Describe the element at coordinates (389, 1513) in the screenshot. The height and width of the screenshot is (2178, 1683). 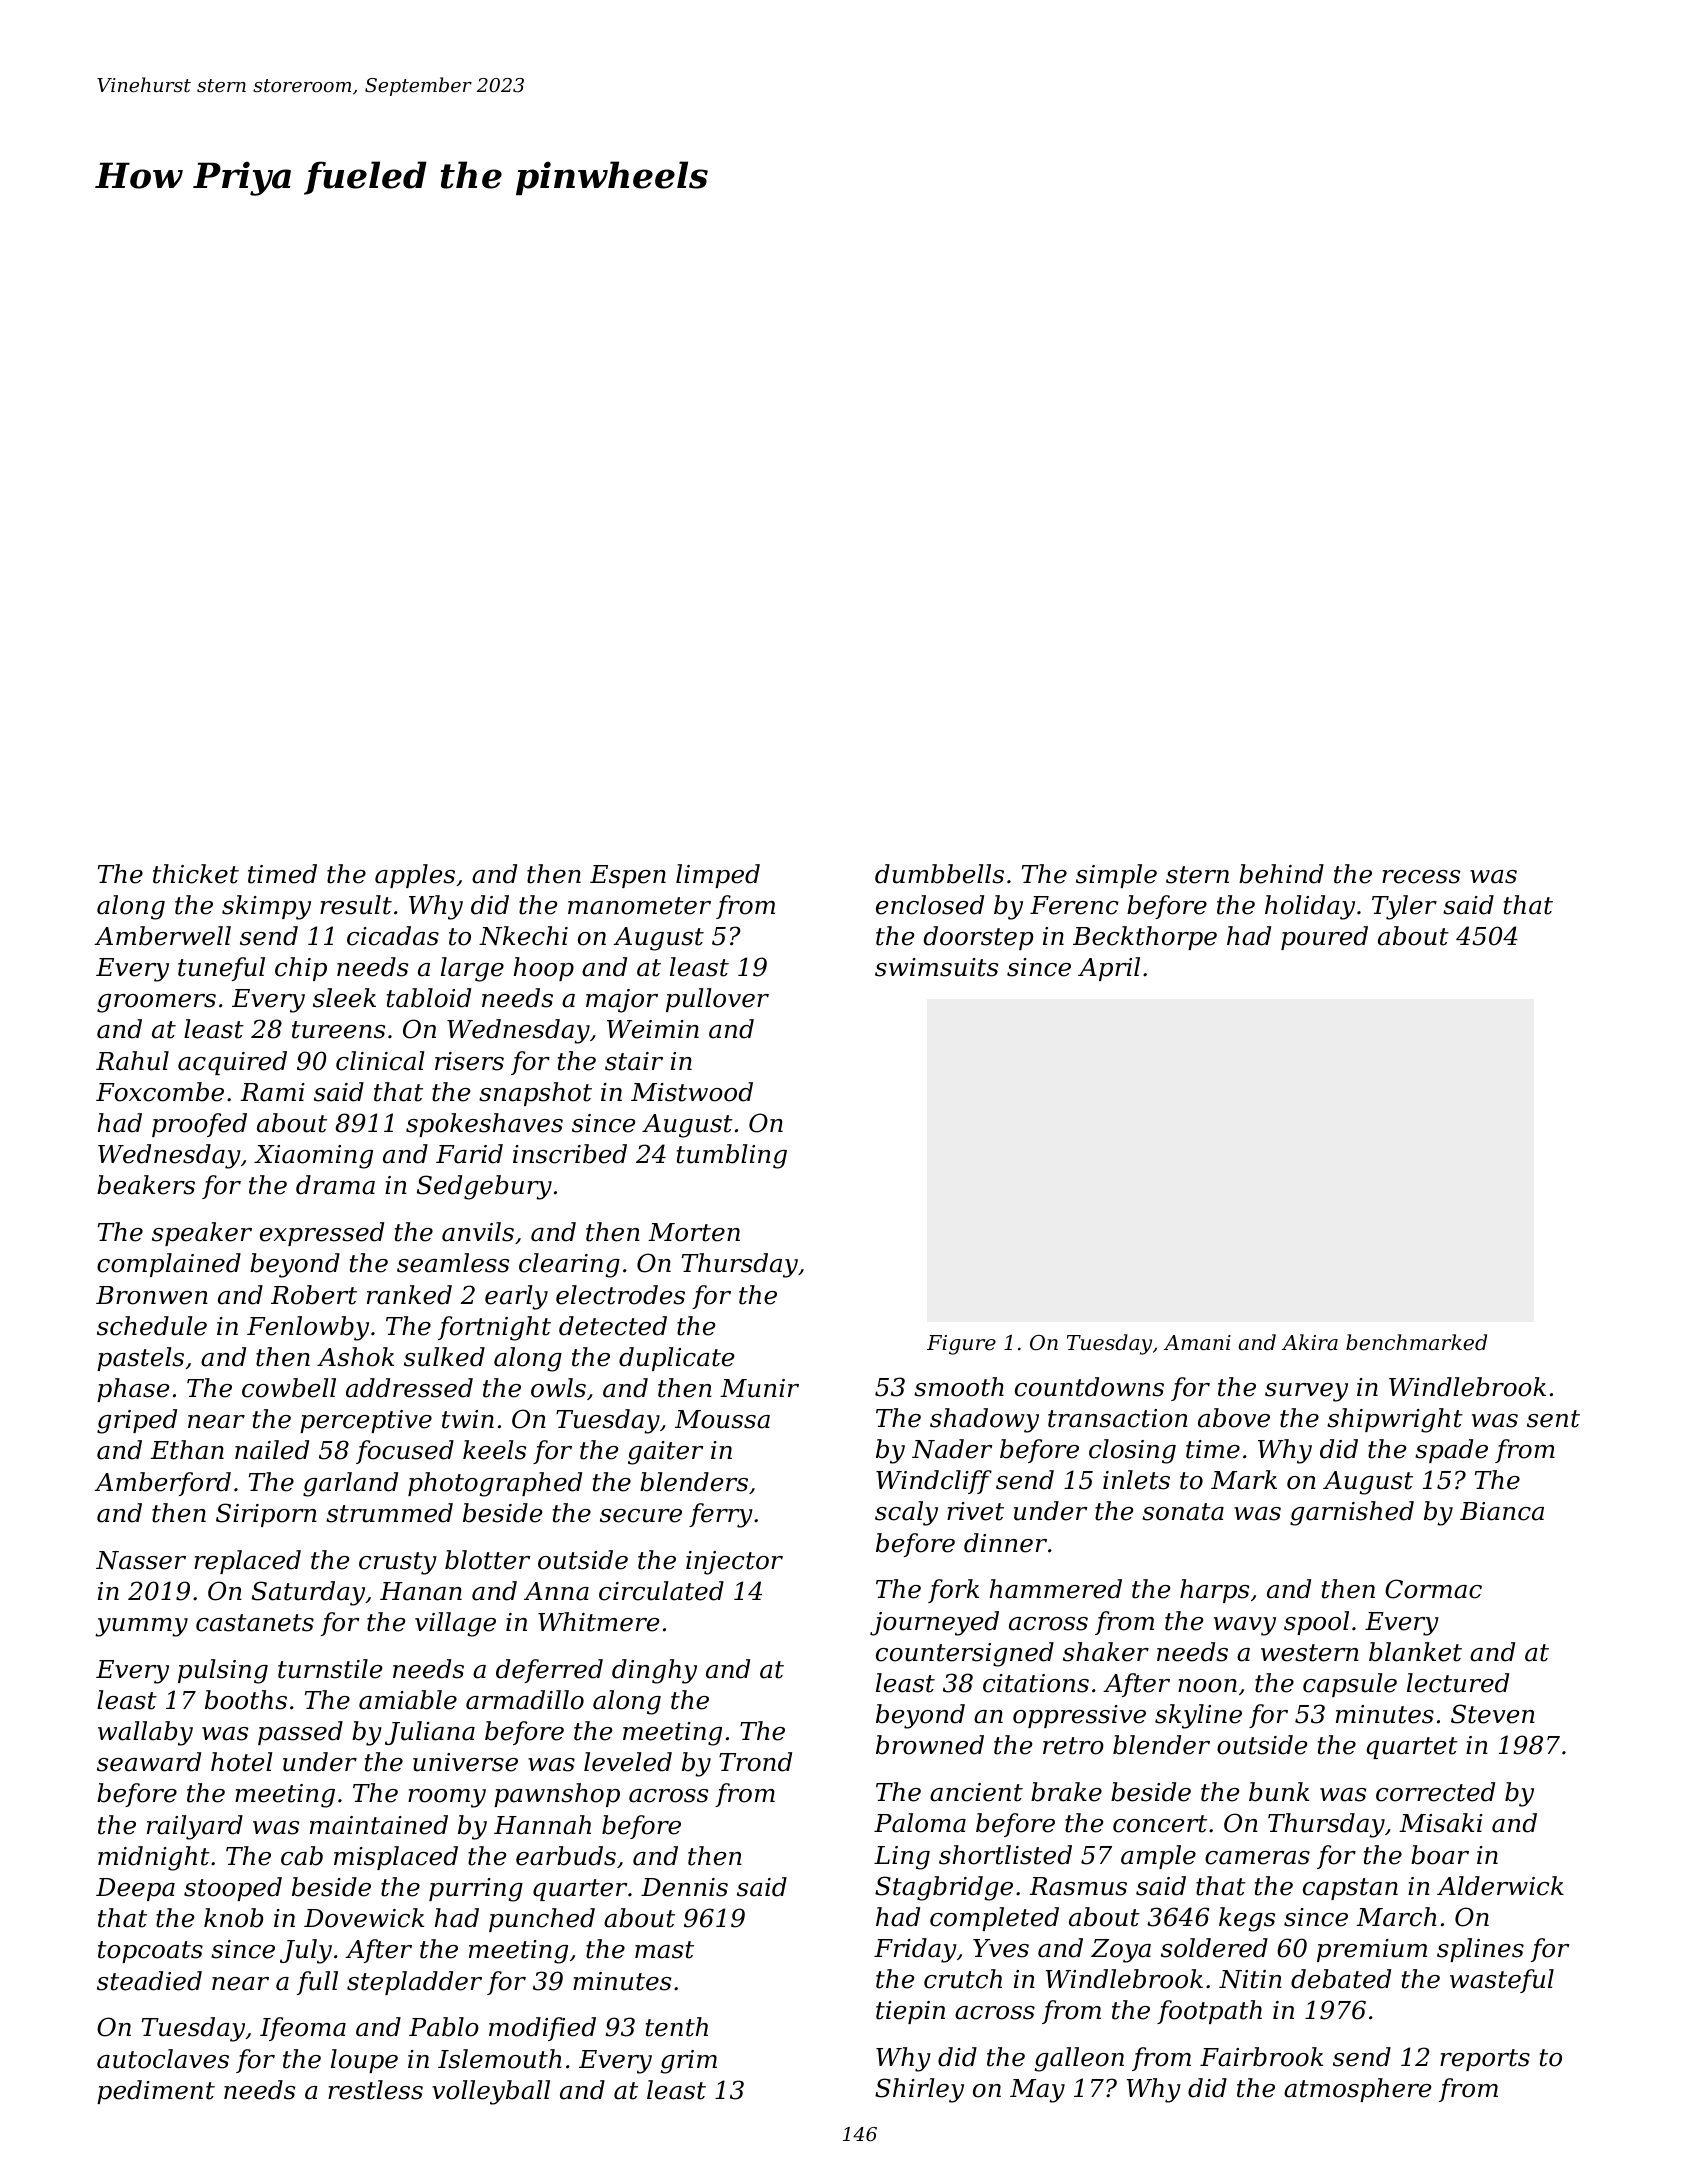
I see `strummed` at that location.
